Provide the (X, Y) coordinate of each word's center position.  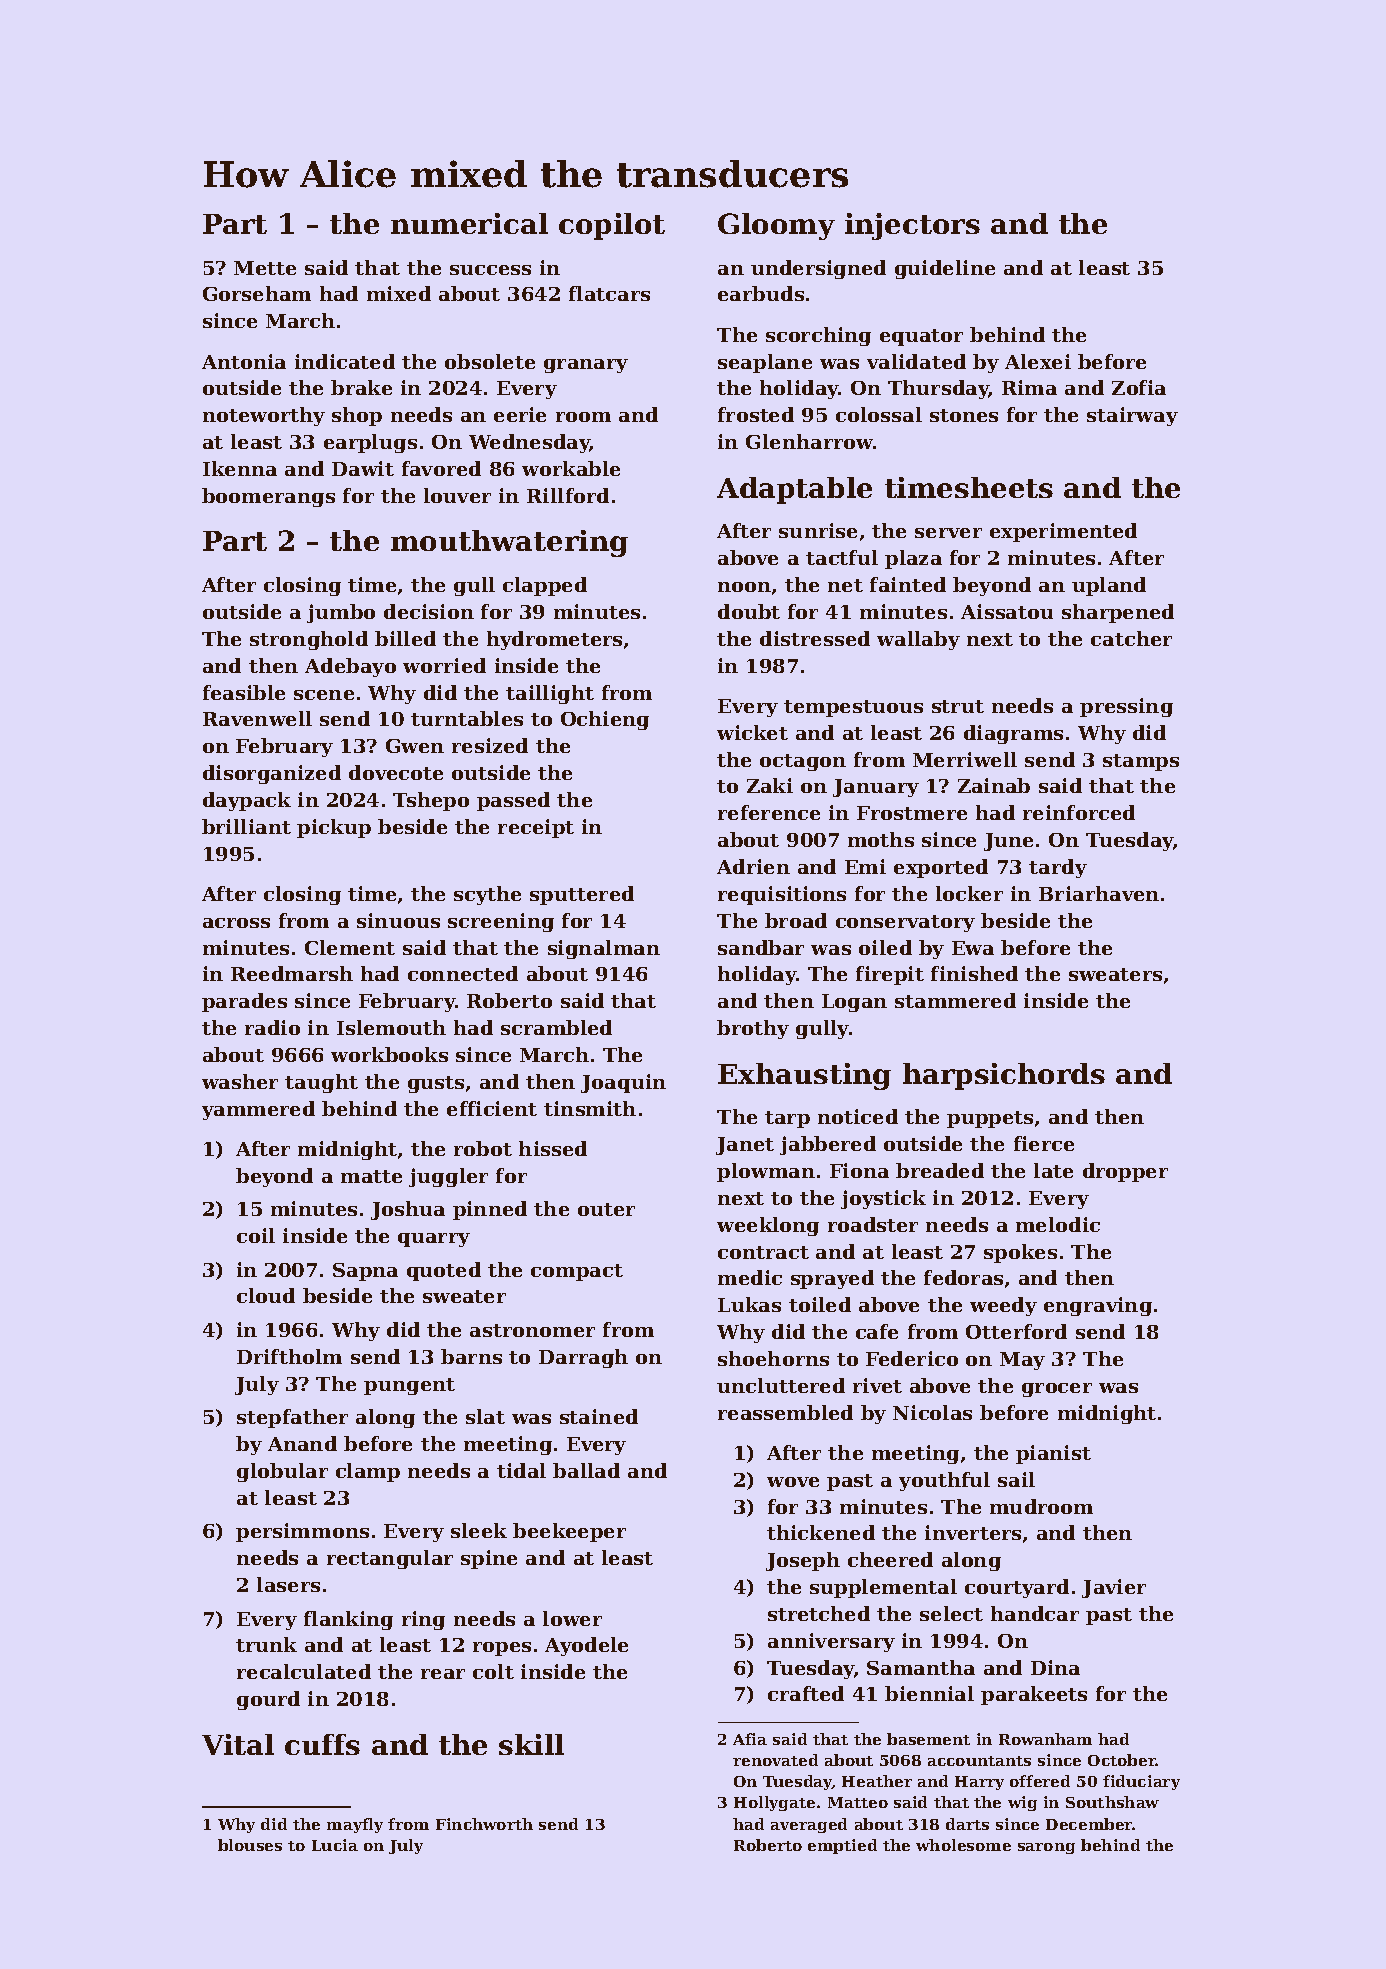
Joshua (408, 1210)
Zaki (770, 785)
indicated (345, 361)
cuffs (322, 1744)
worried (444, 665)
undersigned (818, 269)
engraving (1098, 1306)
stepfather (292, 1418)
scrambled (556, 1027)
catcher (1131, 638)
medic (750, 1277)
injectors (912, 226)
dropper (1125, 1172)
